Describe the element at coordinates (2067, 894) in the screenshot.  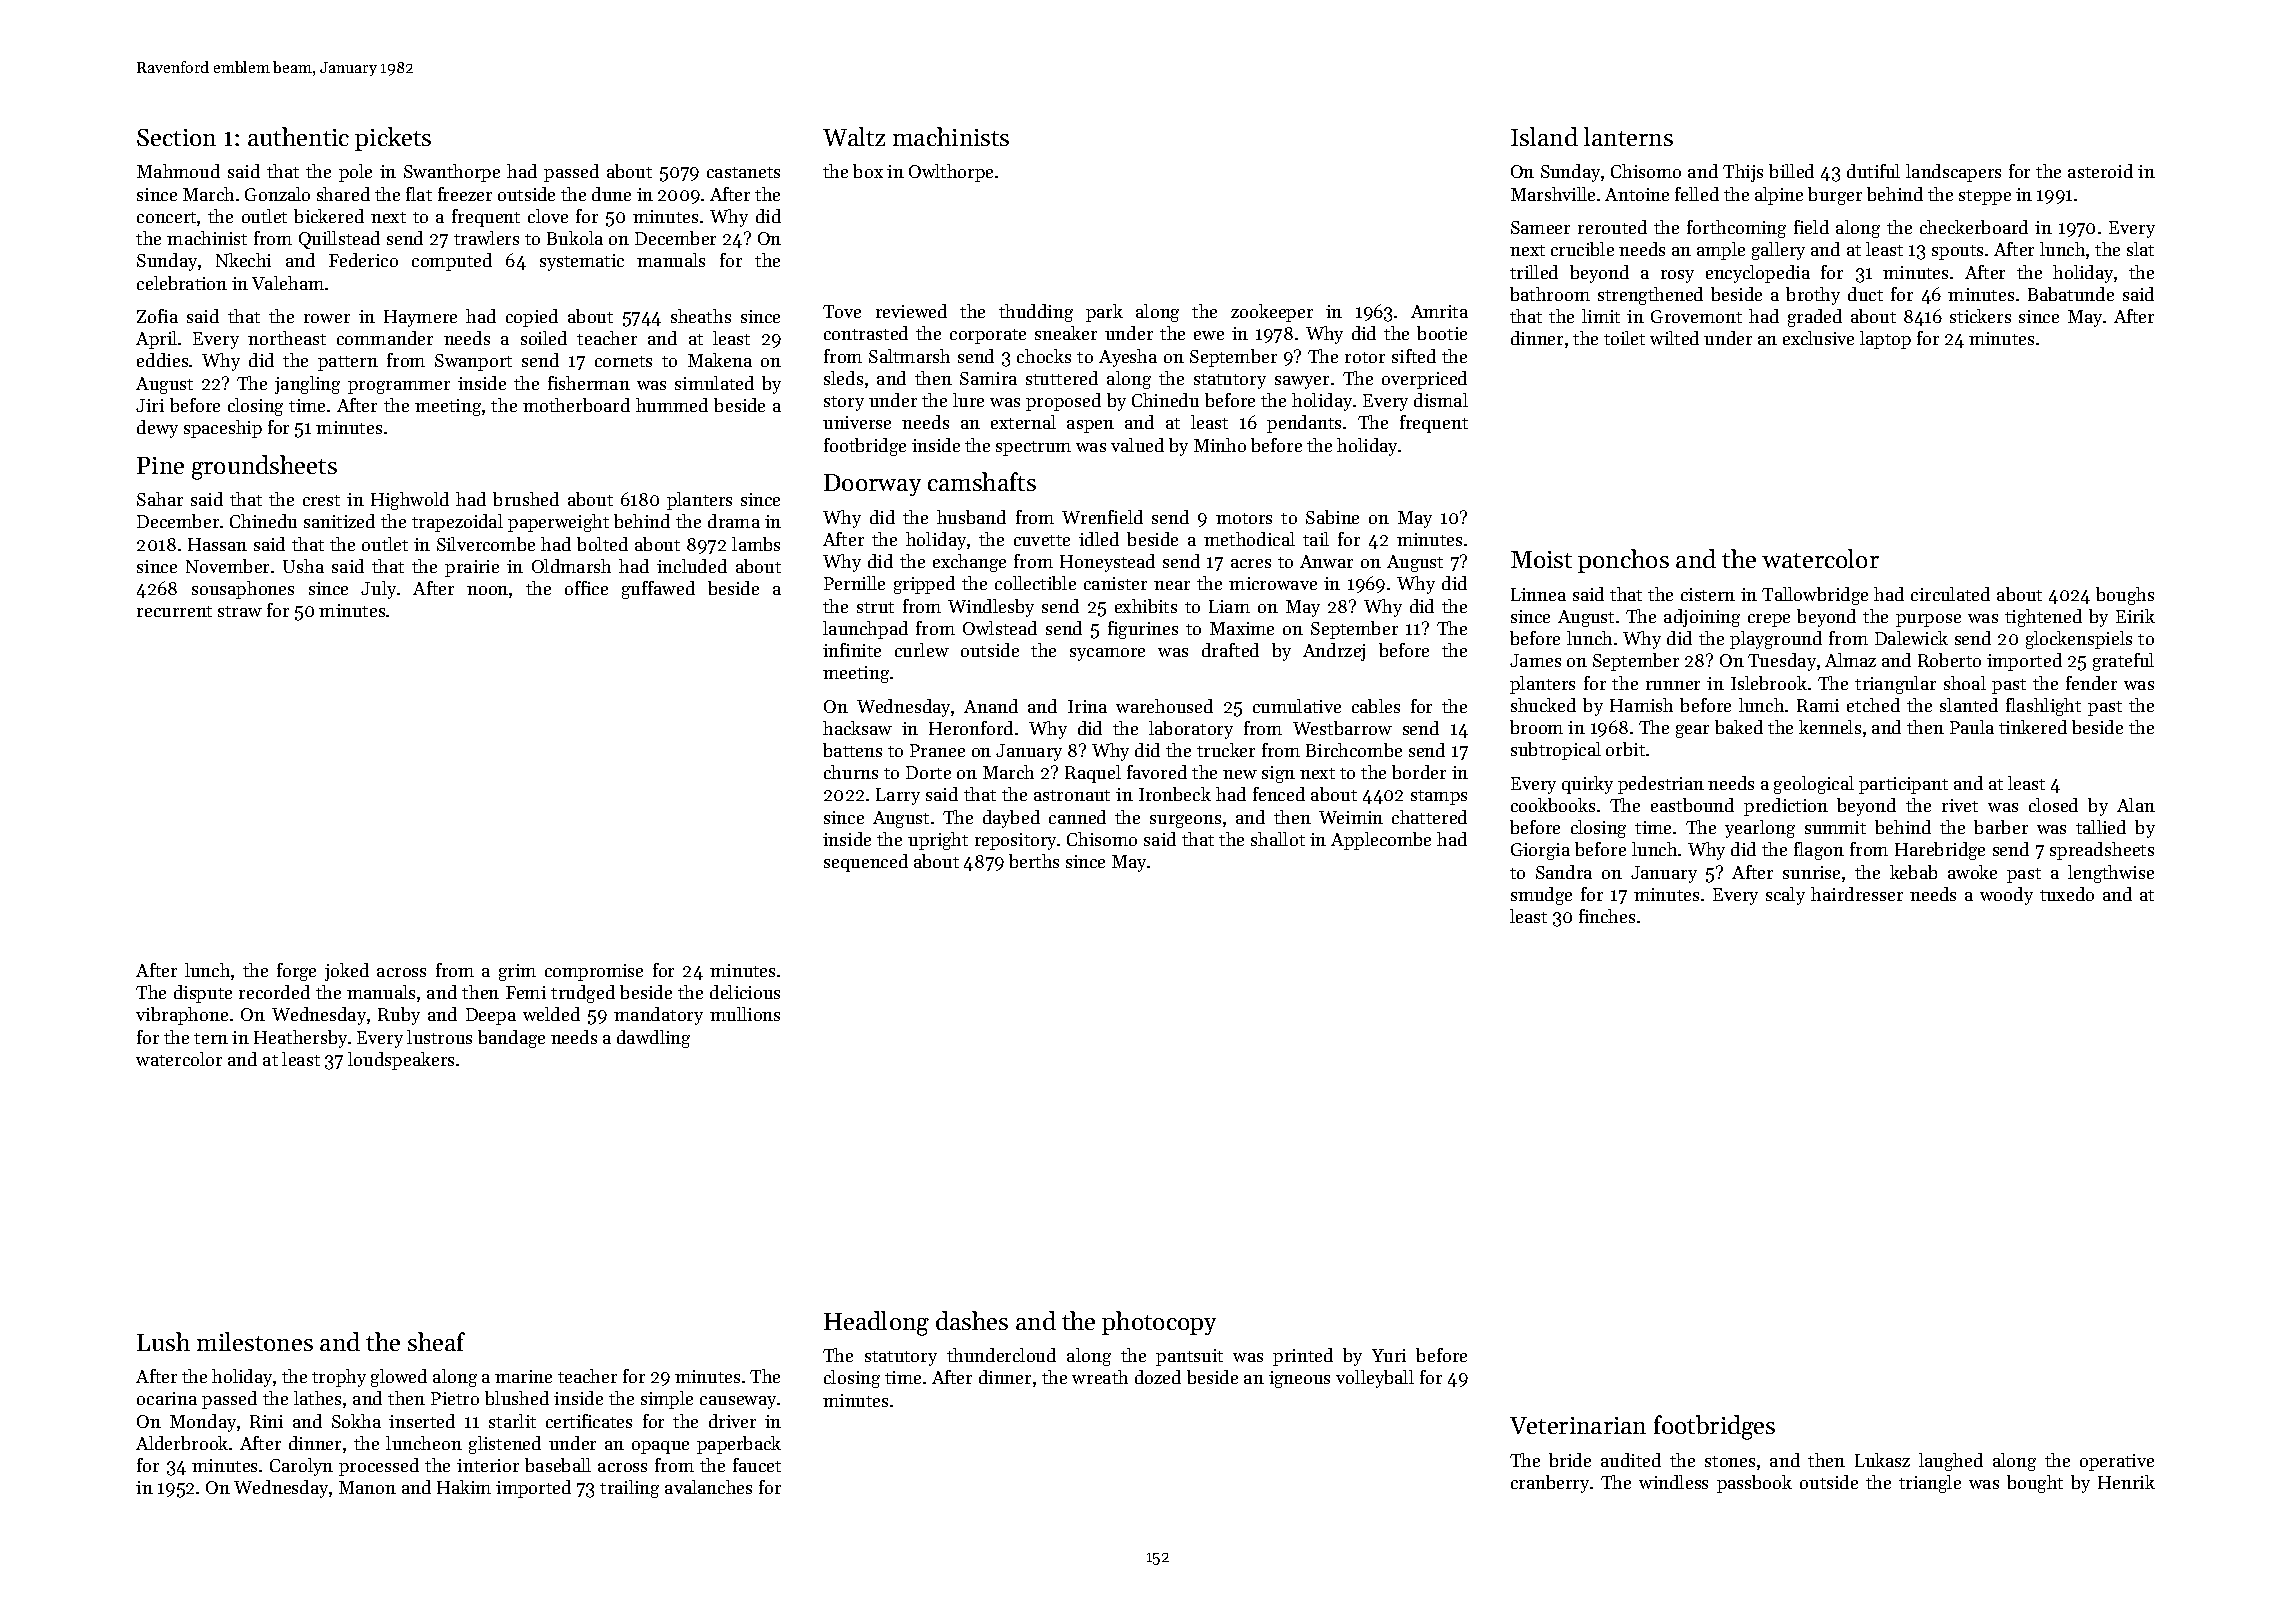
I see `tuxedo` at that location.
